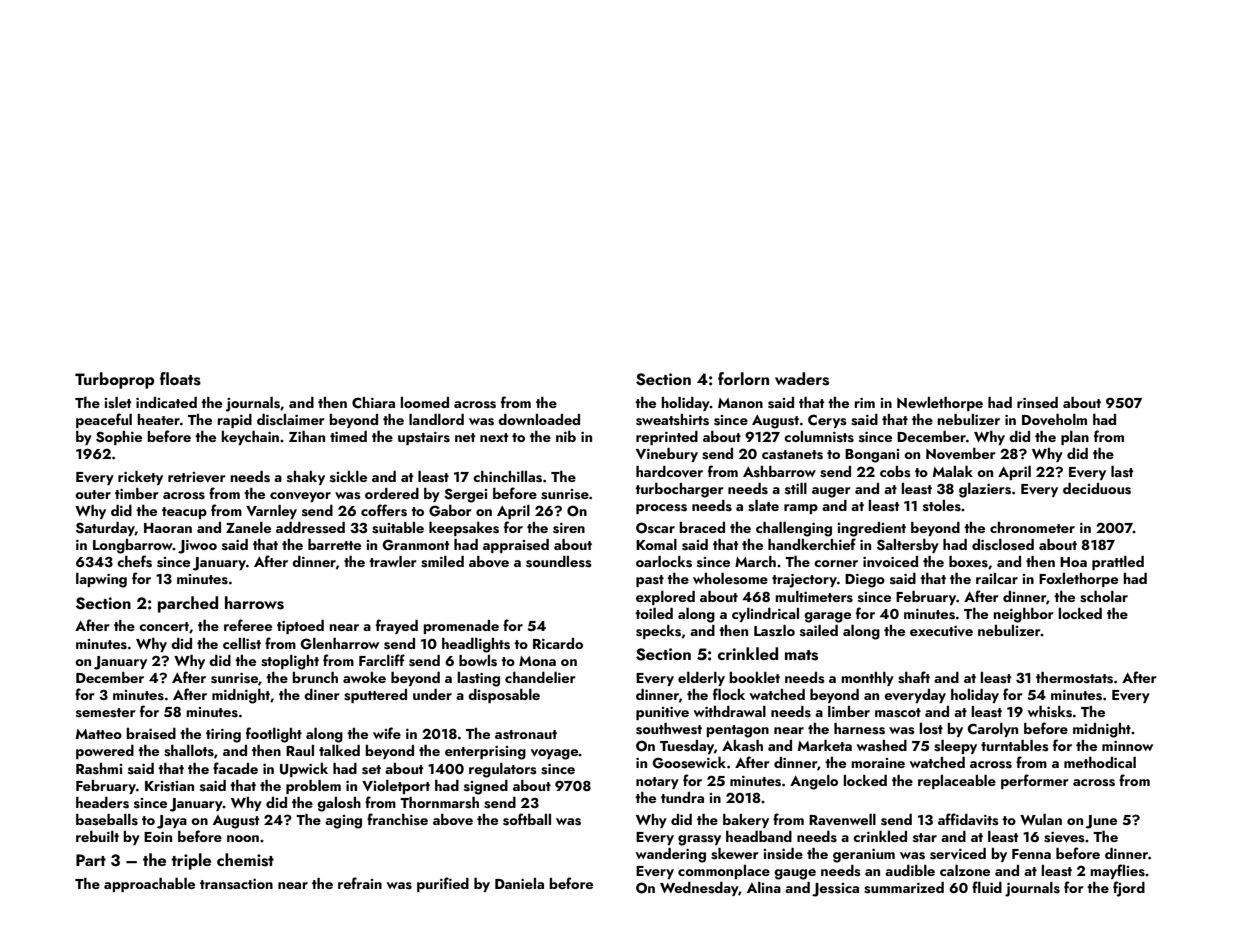  I want to click on Fenna, so click(1031, 854).
